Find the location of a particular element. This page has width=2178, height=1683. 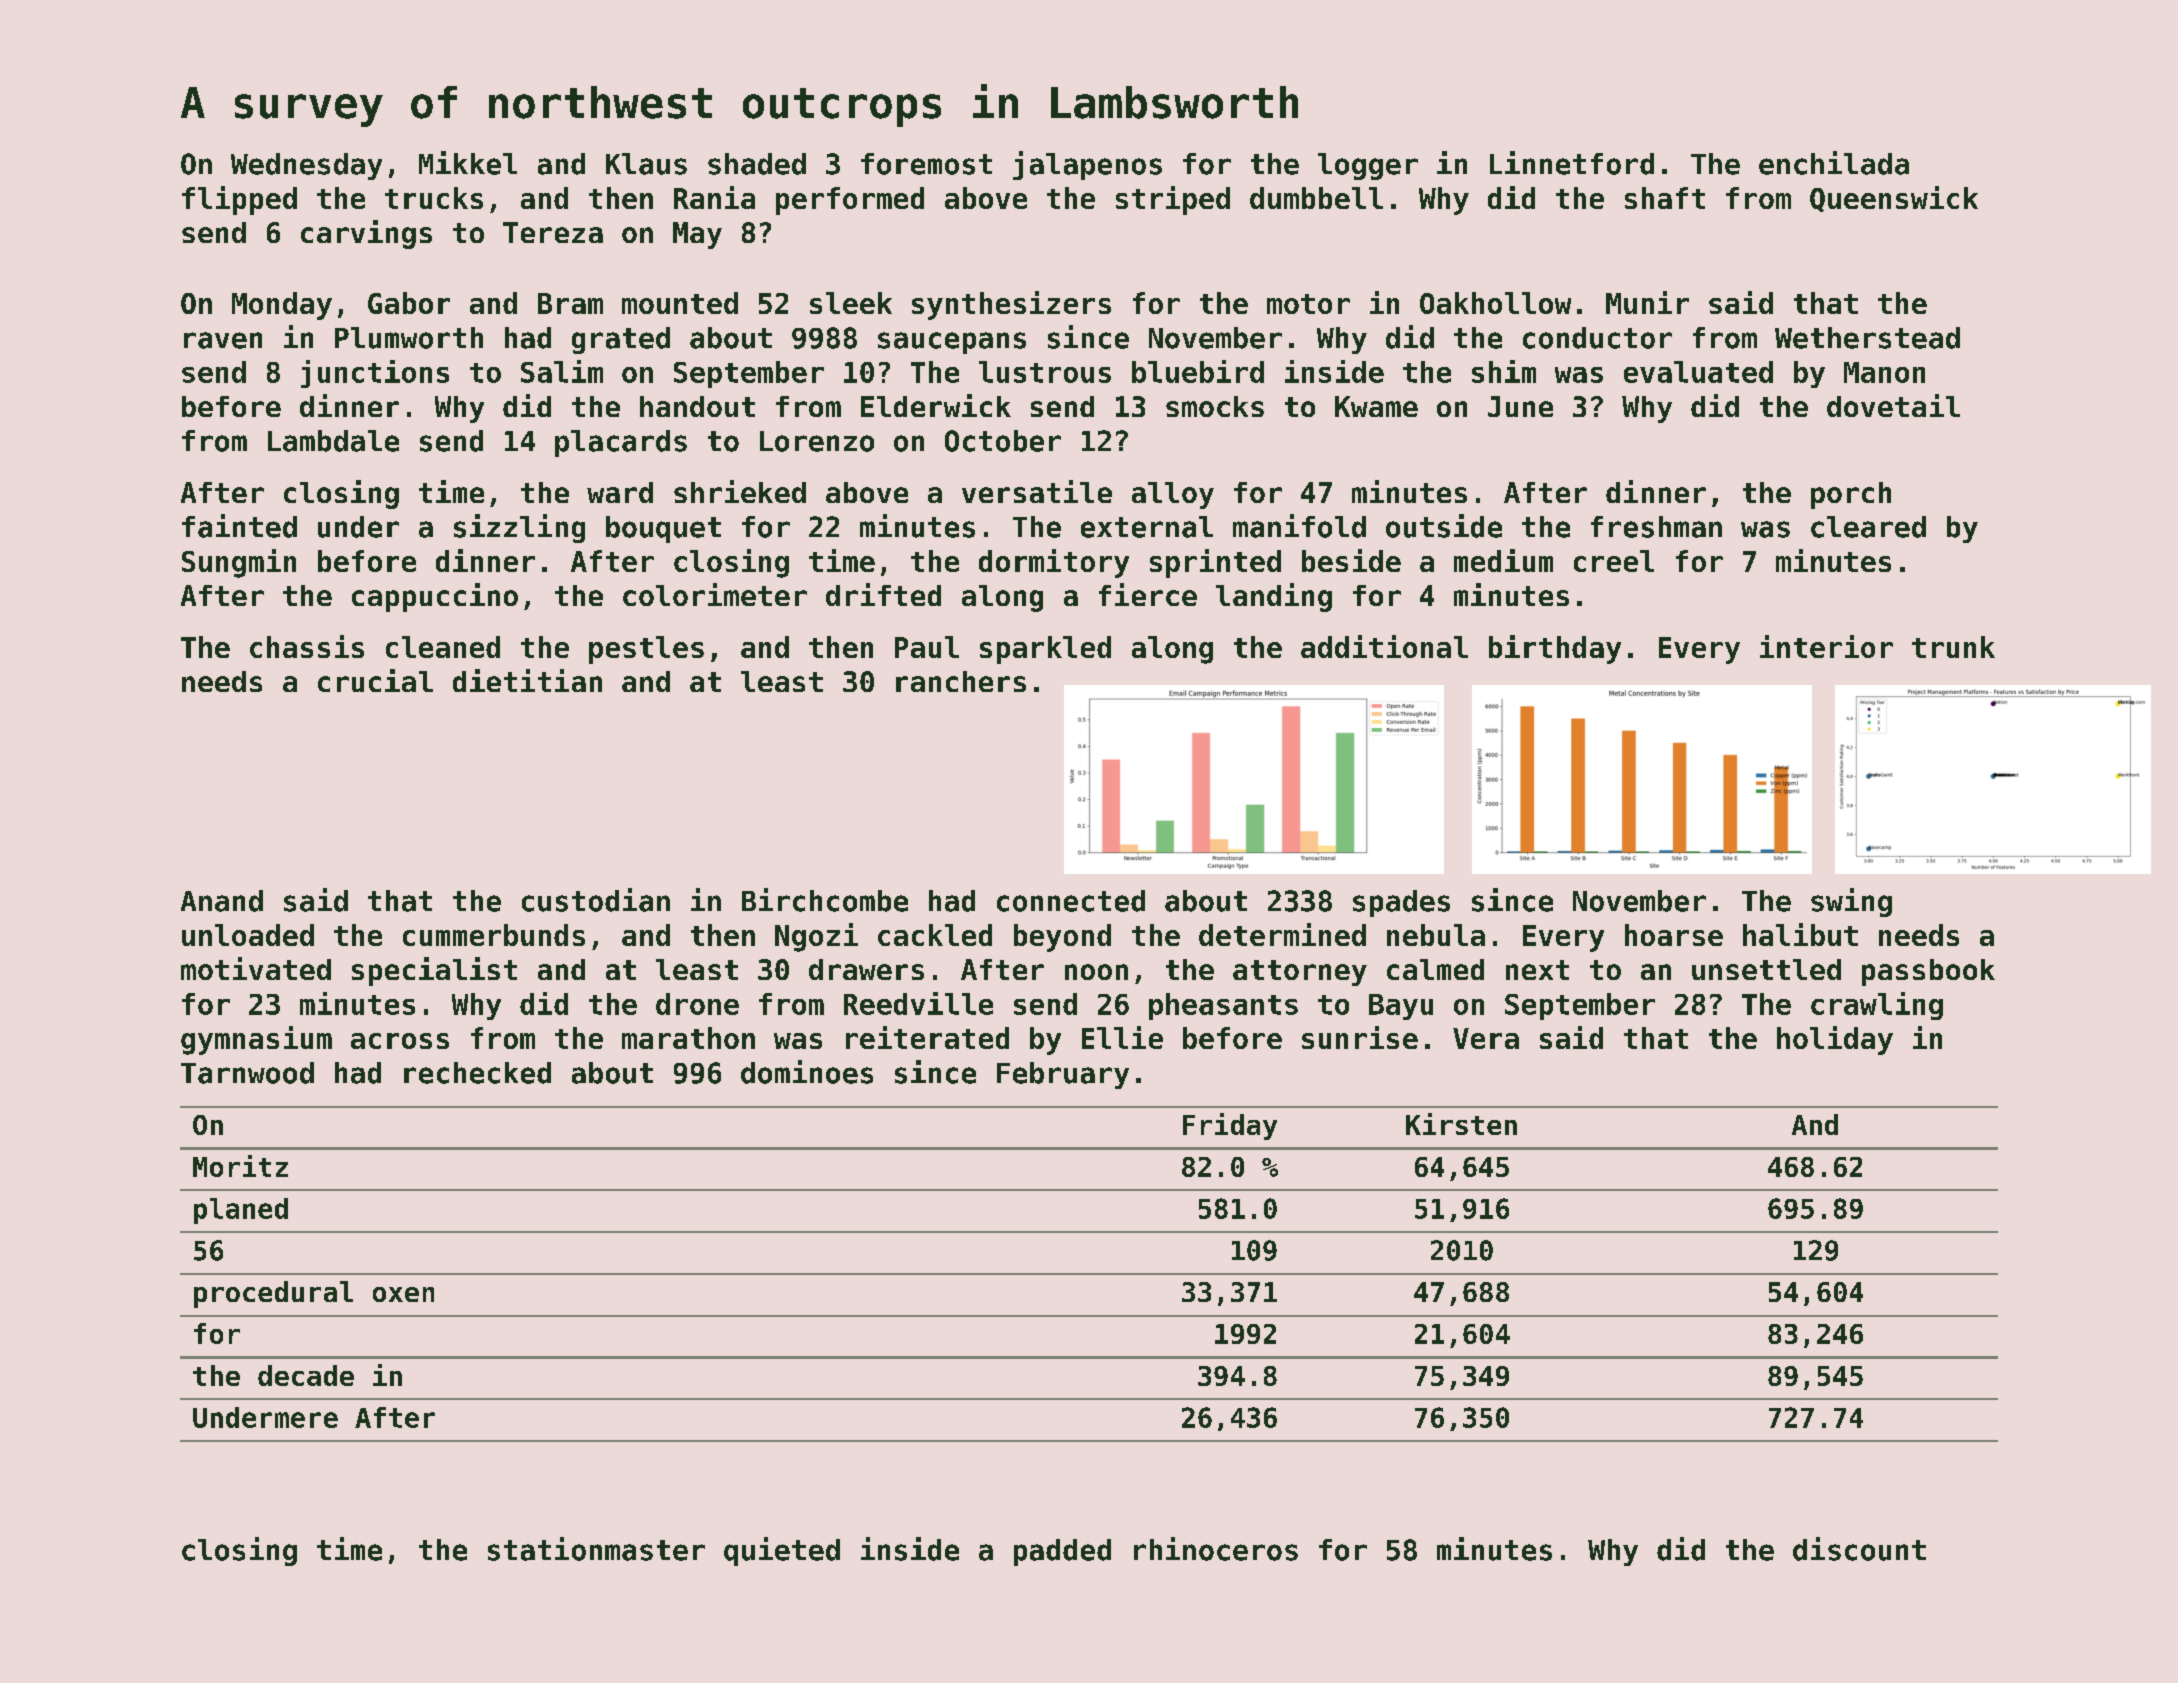

discount is located at coordinates (1859, 1549).
